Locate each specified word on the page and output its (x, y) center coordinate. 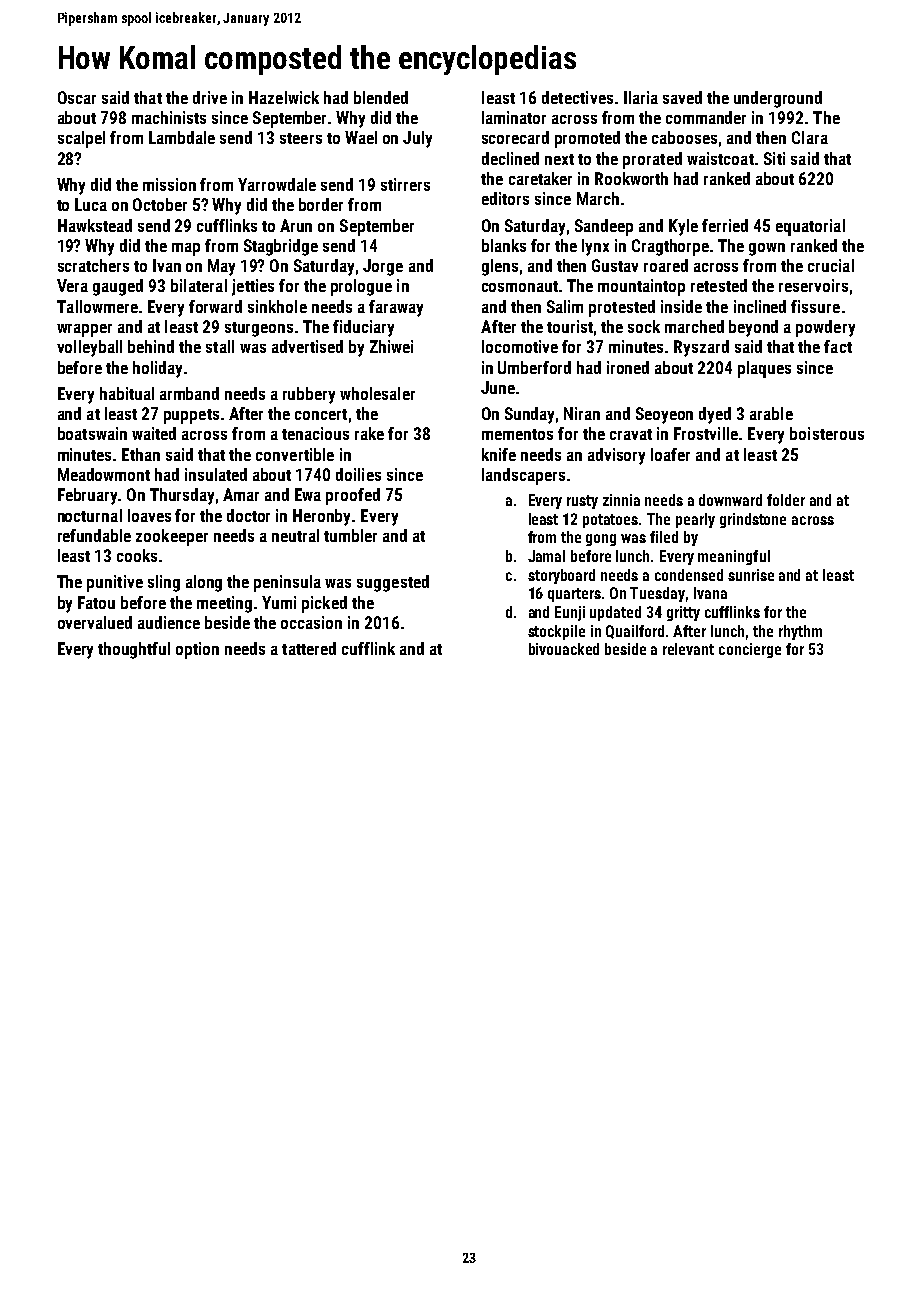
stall (220, 346)
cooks (137, 555)
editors (505, 198)
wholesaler (377, 393)
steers (301, 138)
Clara (810, 137)
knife (499, 454)
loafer (670, 454)
